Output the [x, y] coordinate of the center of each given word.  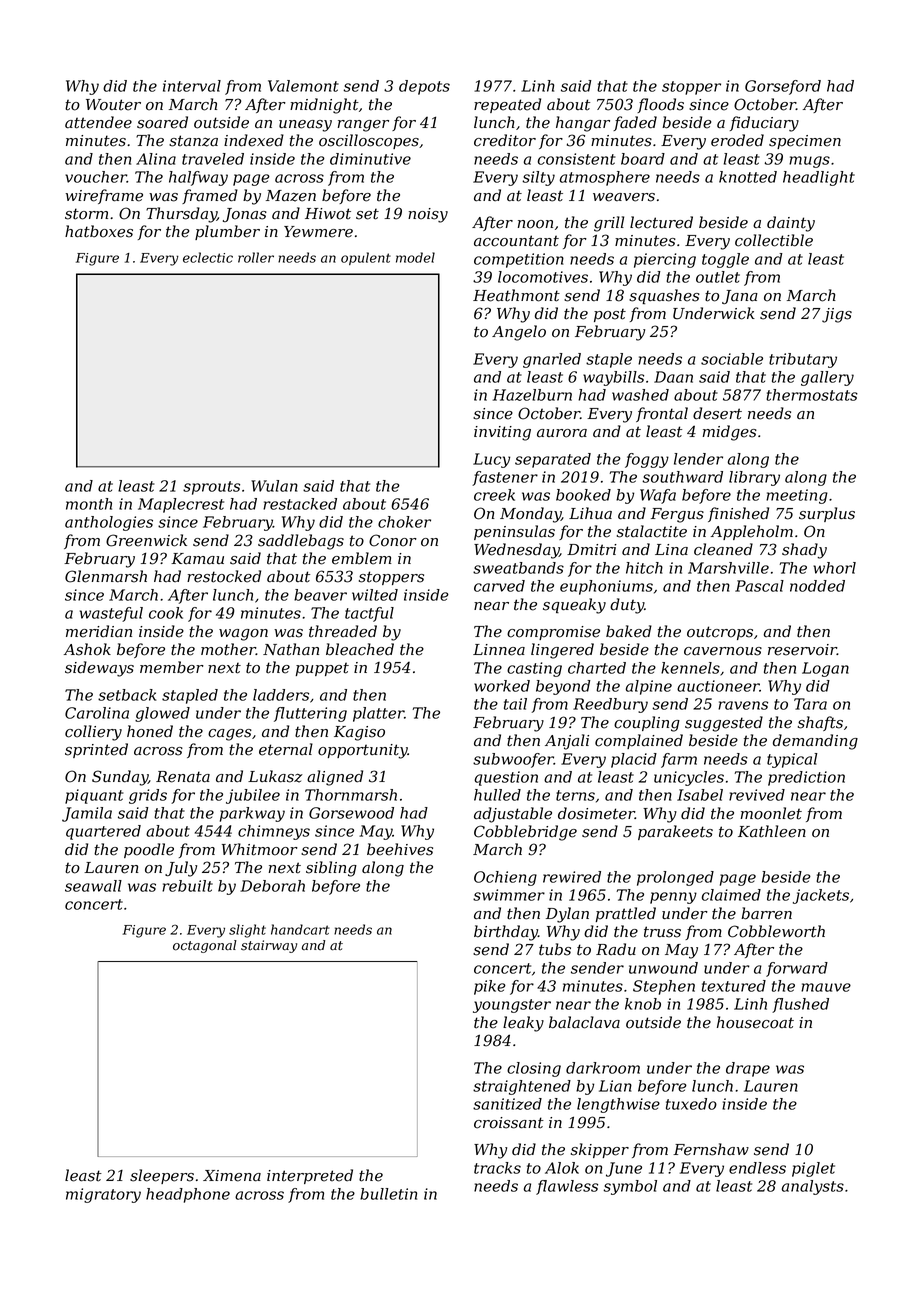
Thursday [181, 215]
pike [490, 987]
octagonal [205, 946]
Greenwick [146, 540]
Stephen [664, 987]
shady [804, 551]
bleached [360, 649]
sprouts [211, 488]
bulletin [388, 1194]
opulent [366, 258]
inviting [502, 433]
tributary [803, 360]
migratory [103, 1195]
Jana [740, 297]
